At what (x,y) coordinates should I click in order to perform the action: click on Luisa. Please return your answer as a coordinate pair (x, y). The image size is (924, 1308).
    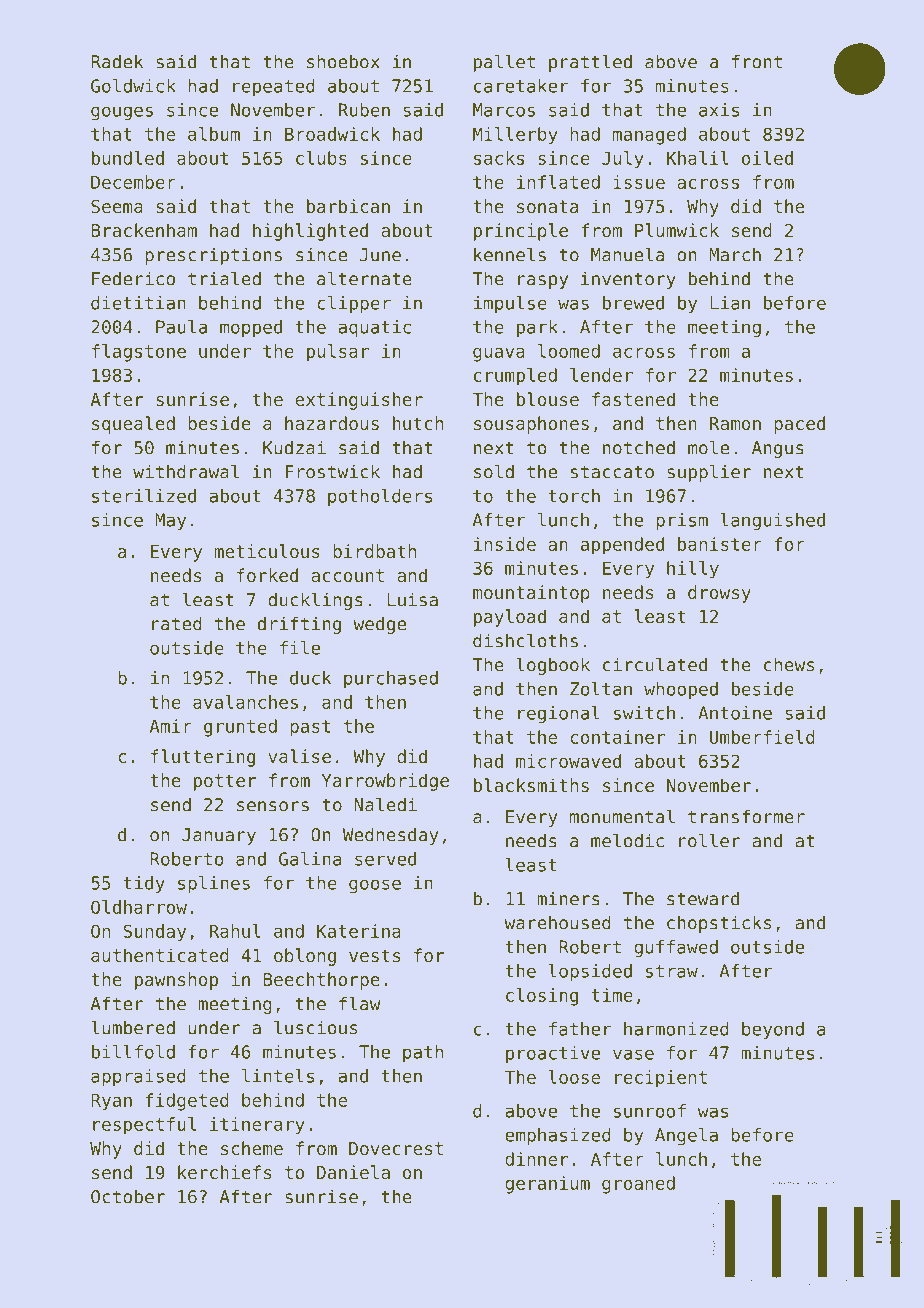
    Looking at the image, I should click on (412, 599).
